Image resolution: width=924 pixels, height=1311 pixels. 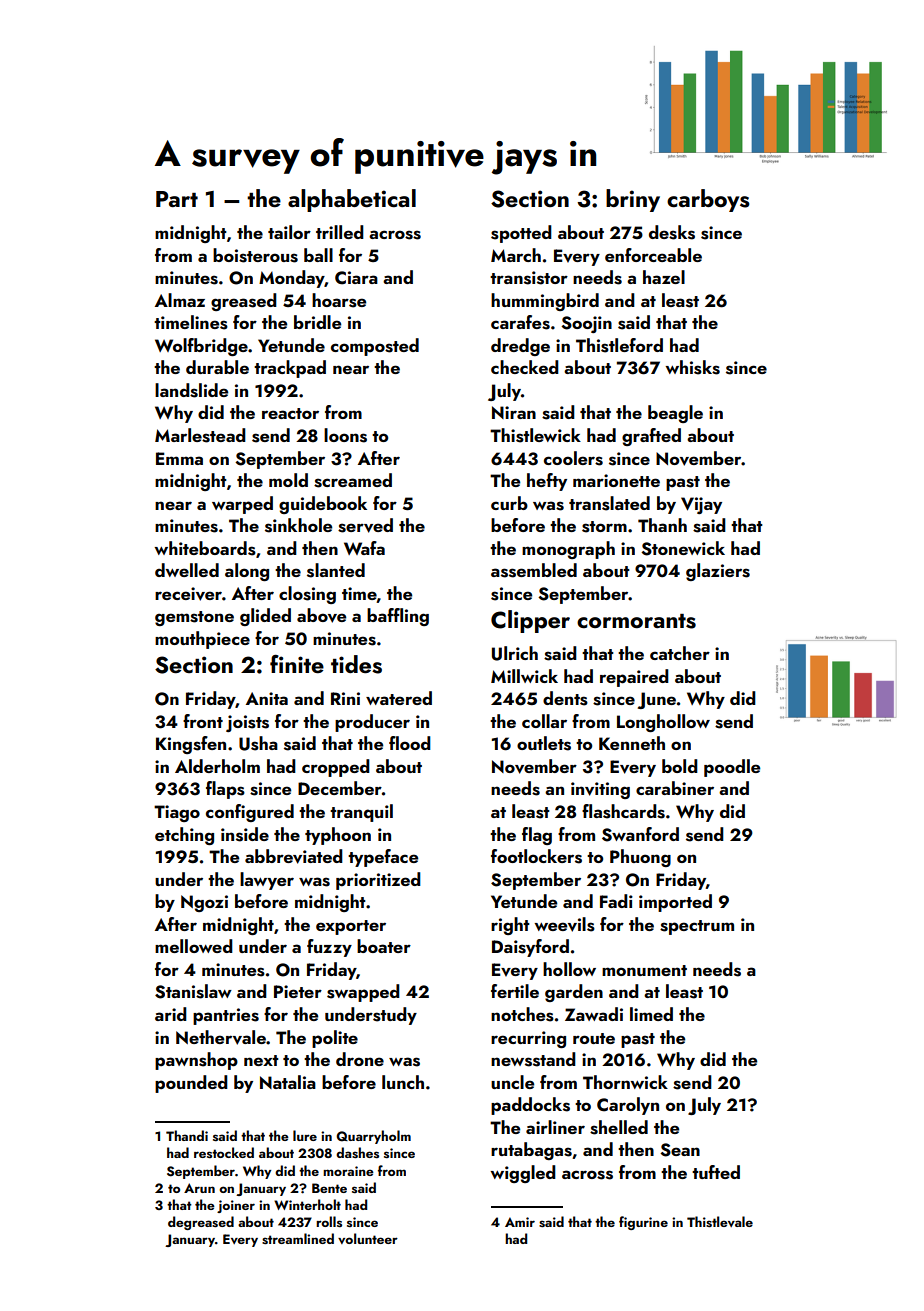 I want to click on whiteboards, so click(x=205, y=548).
